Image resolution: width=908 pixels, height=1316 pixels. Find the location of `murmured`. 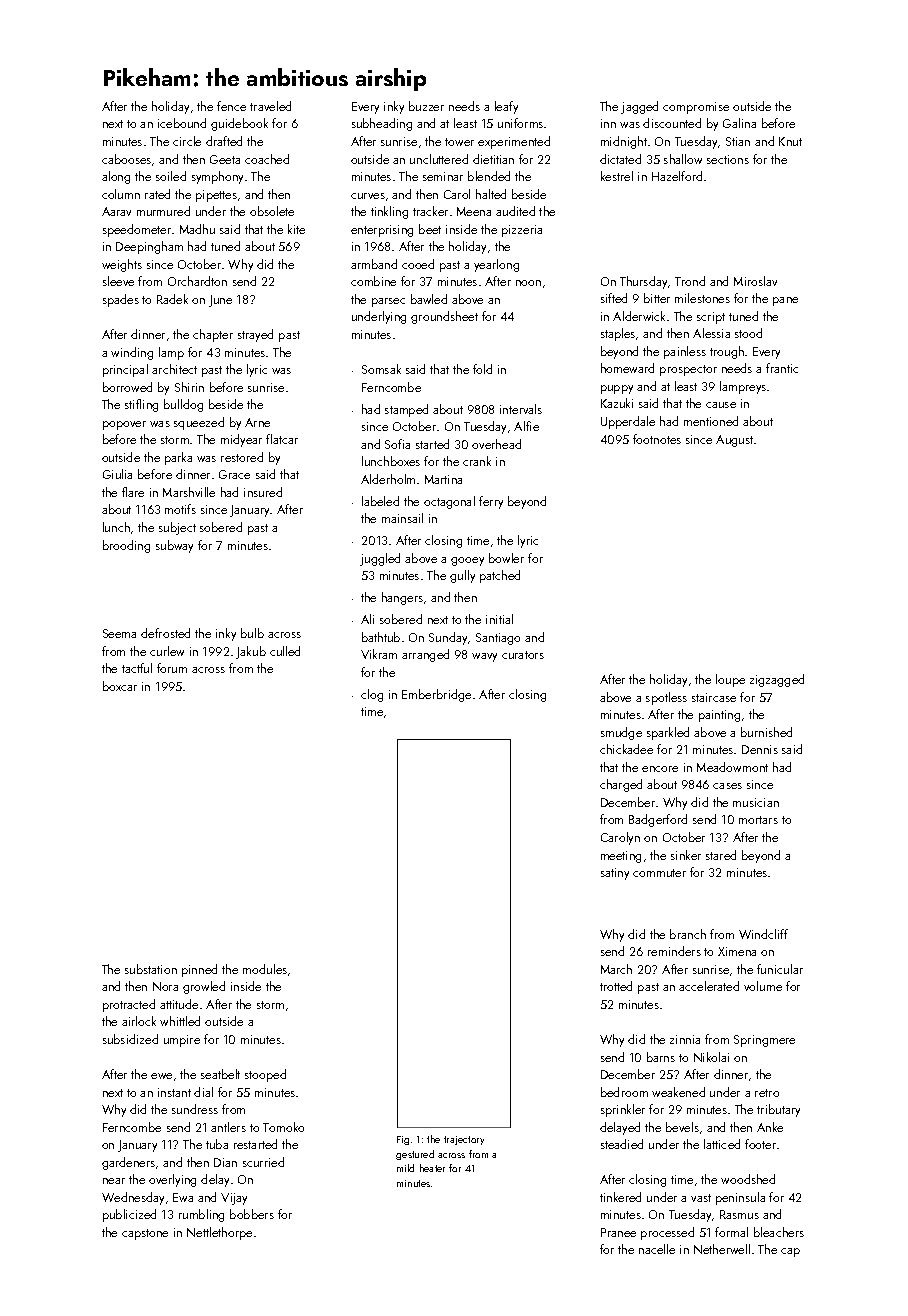

murmured is located at coordinates (163, 211).
